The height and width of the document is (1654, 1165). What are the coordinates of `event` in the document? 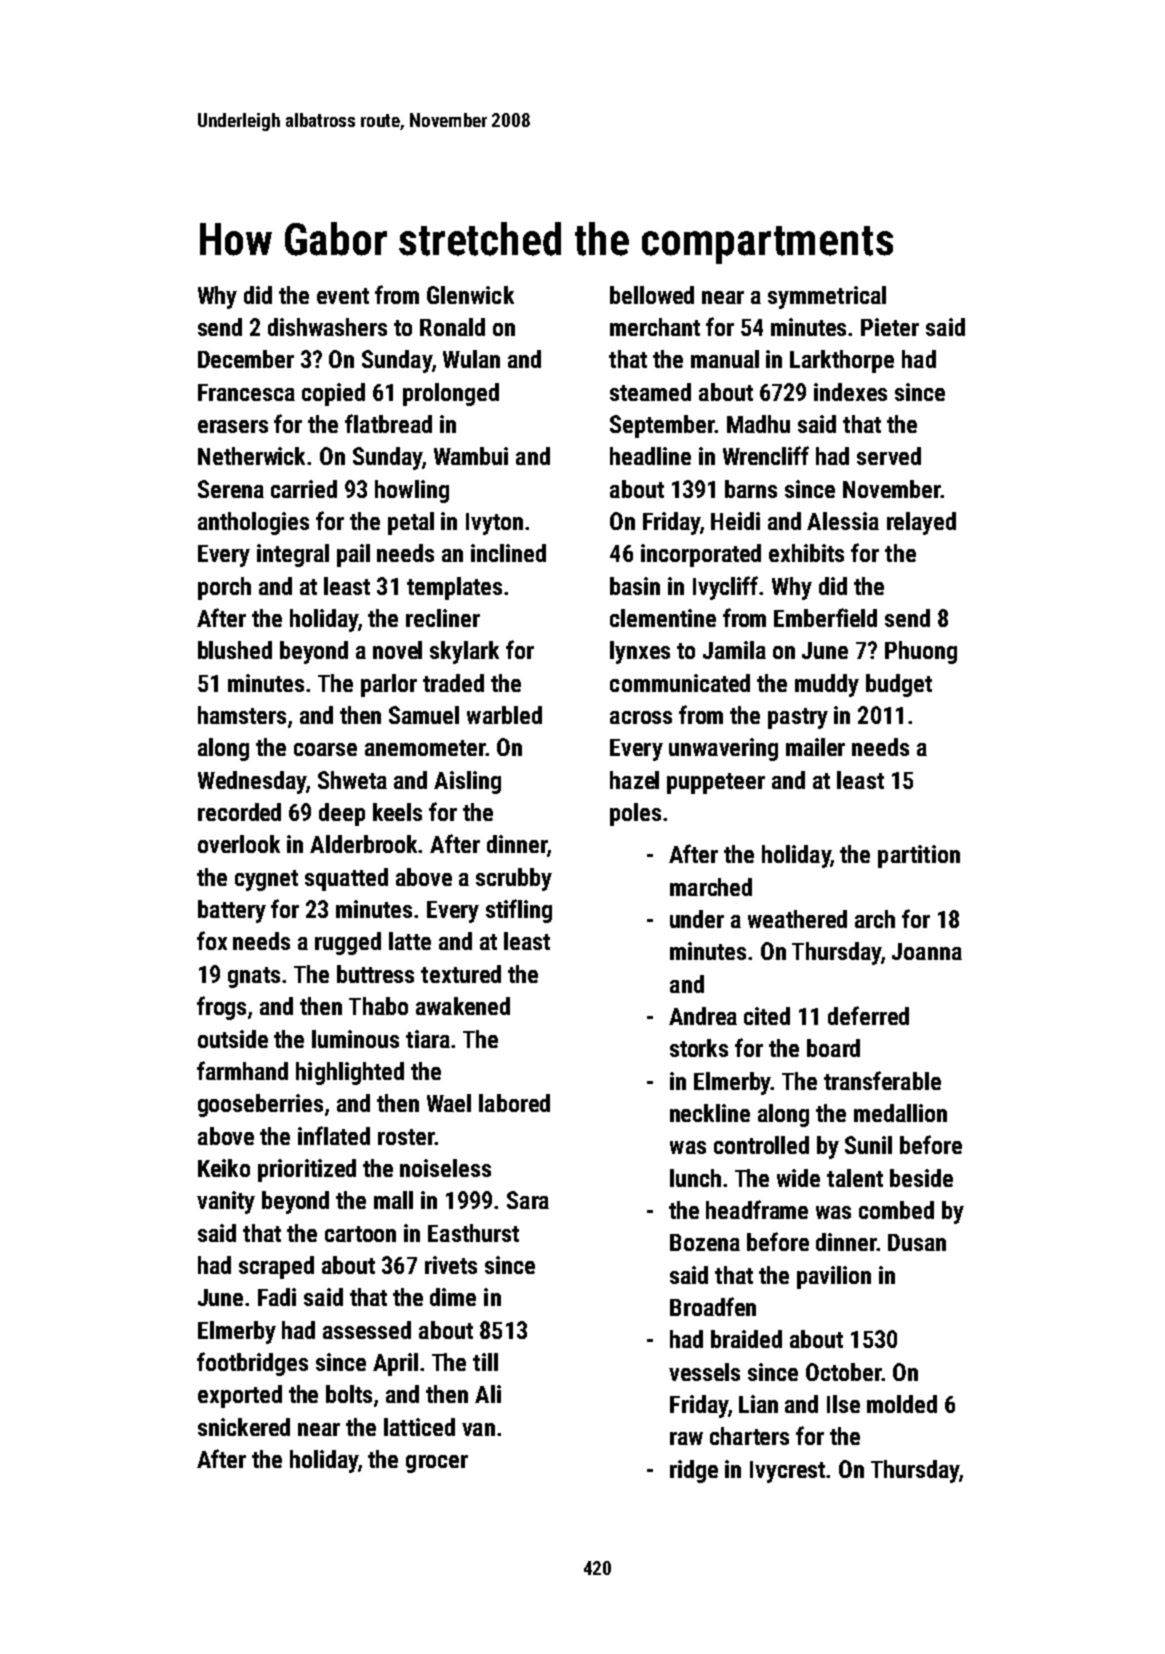 It's located at (343, 296).
